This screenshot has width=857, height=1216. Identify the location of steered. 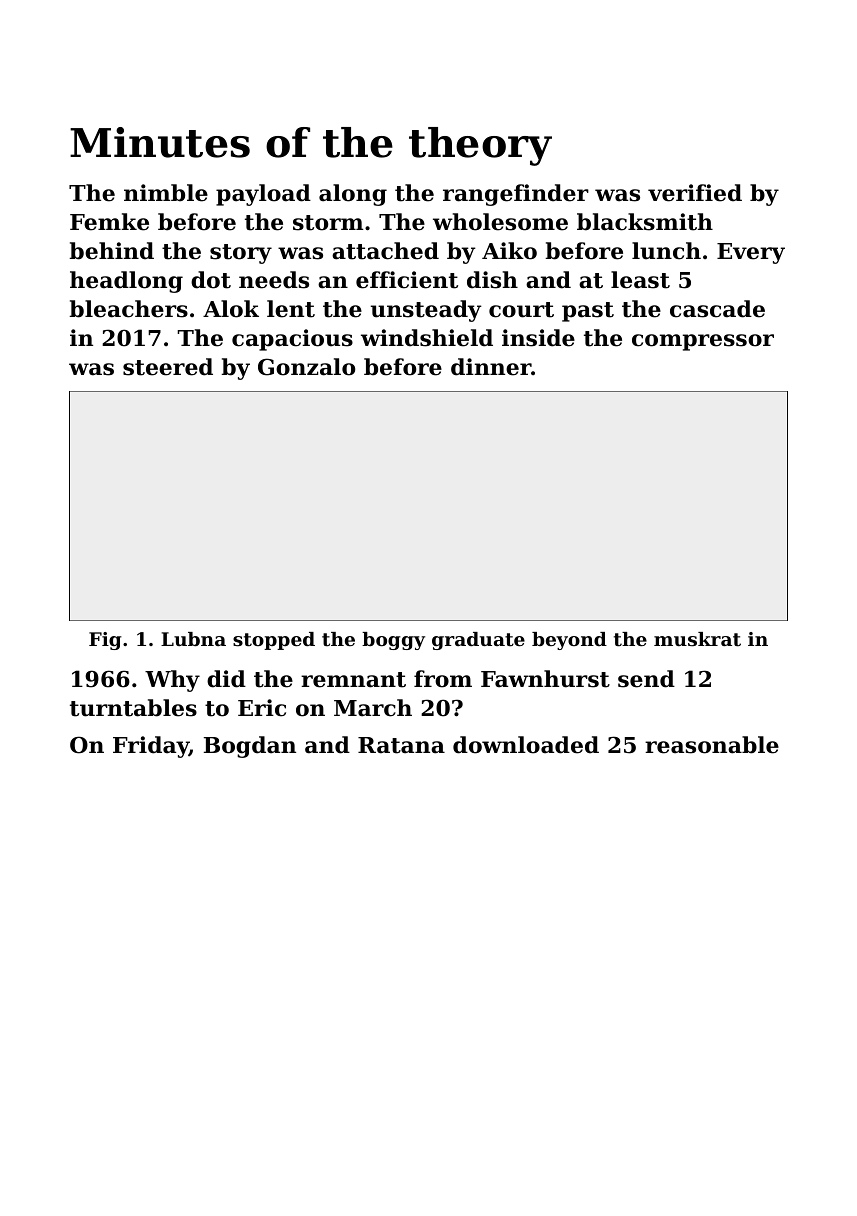
(168, 367).
